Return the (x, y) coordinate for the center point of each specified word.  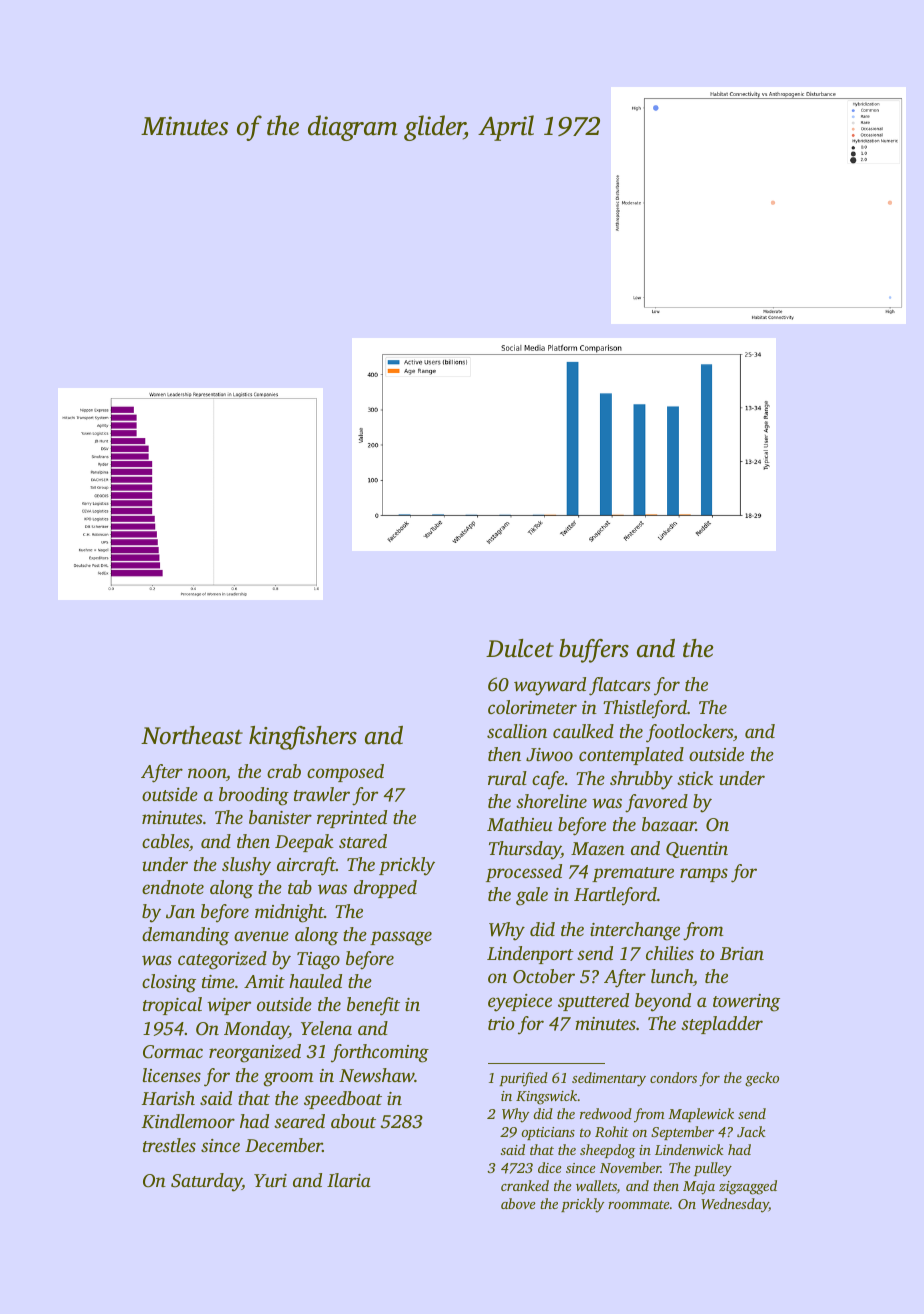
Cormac (173, 1052)
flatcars (619, 686)
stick (695, 778)
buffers (594, 651)
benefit (373, 1006)
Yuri (270, 1180)
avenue (261, 936)
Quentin (697, 850)
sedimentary (609, 1079)
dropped (385, 889)
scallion (517, 731)
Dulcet (520, 648)
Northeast (192, 735)
